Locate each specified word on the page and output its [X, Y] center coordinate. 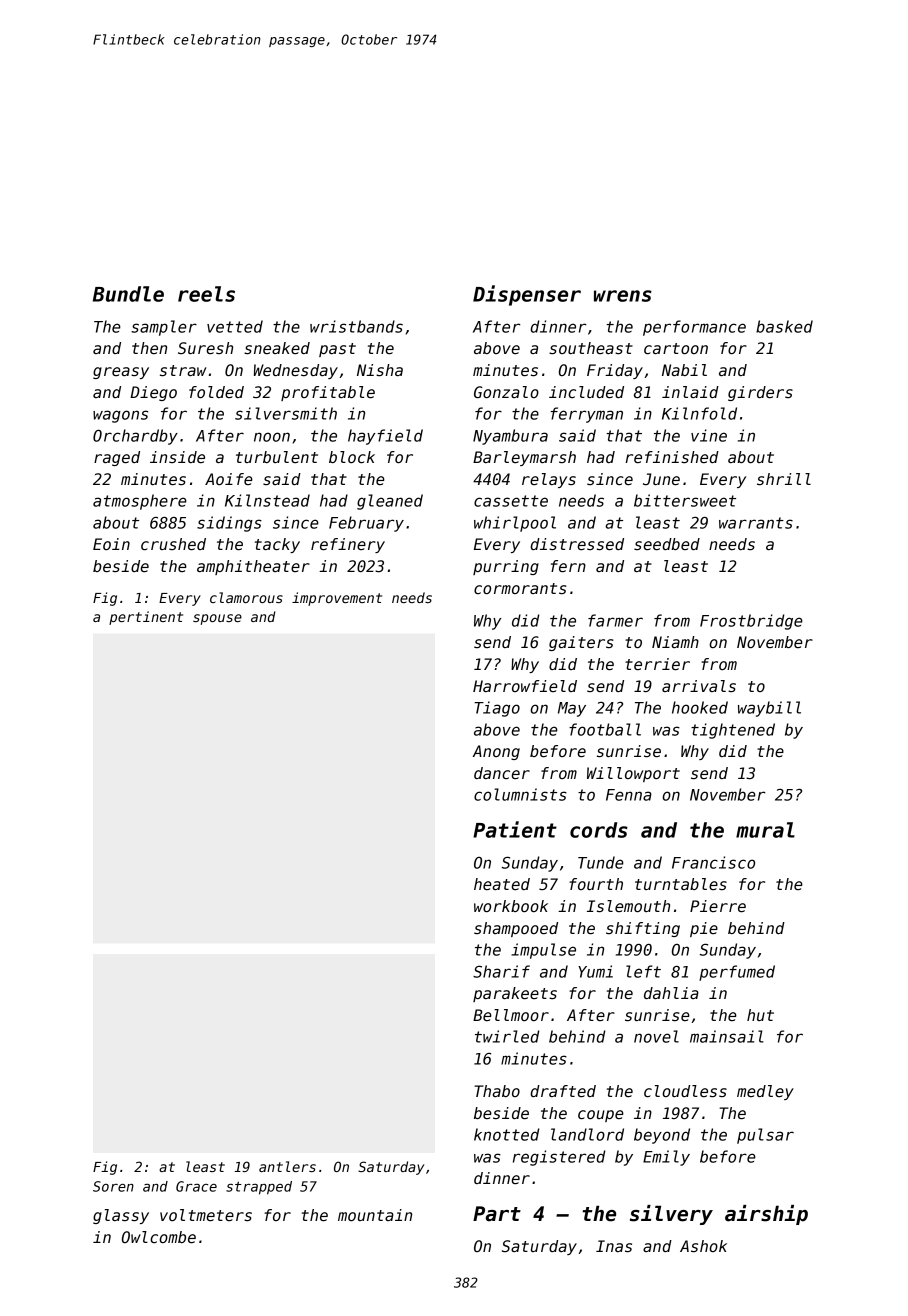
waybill [769, 709]
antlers [287, 1166]
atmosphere [140, 502]
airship [766, 1215]
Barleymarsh [524, 458]
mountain [375, 1215]
